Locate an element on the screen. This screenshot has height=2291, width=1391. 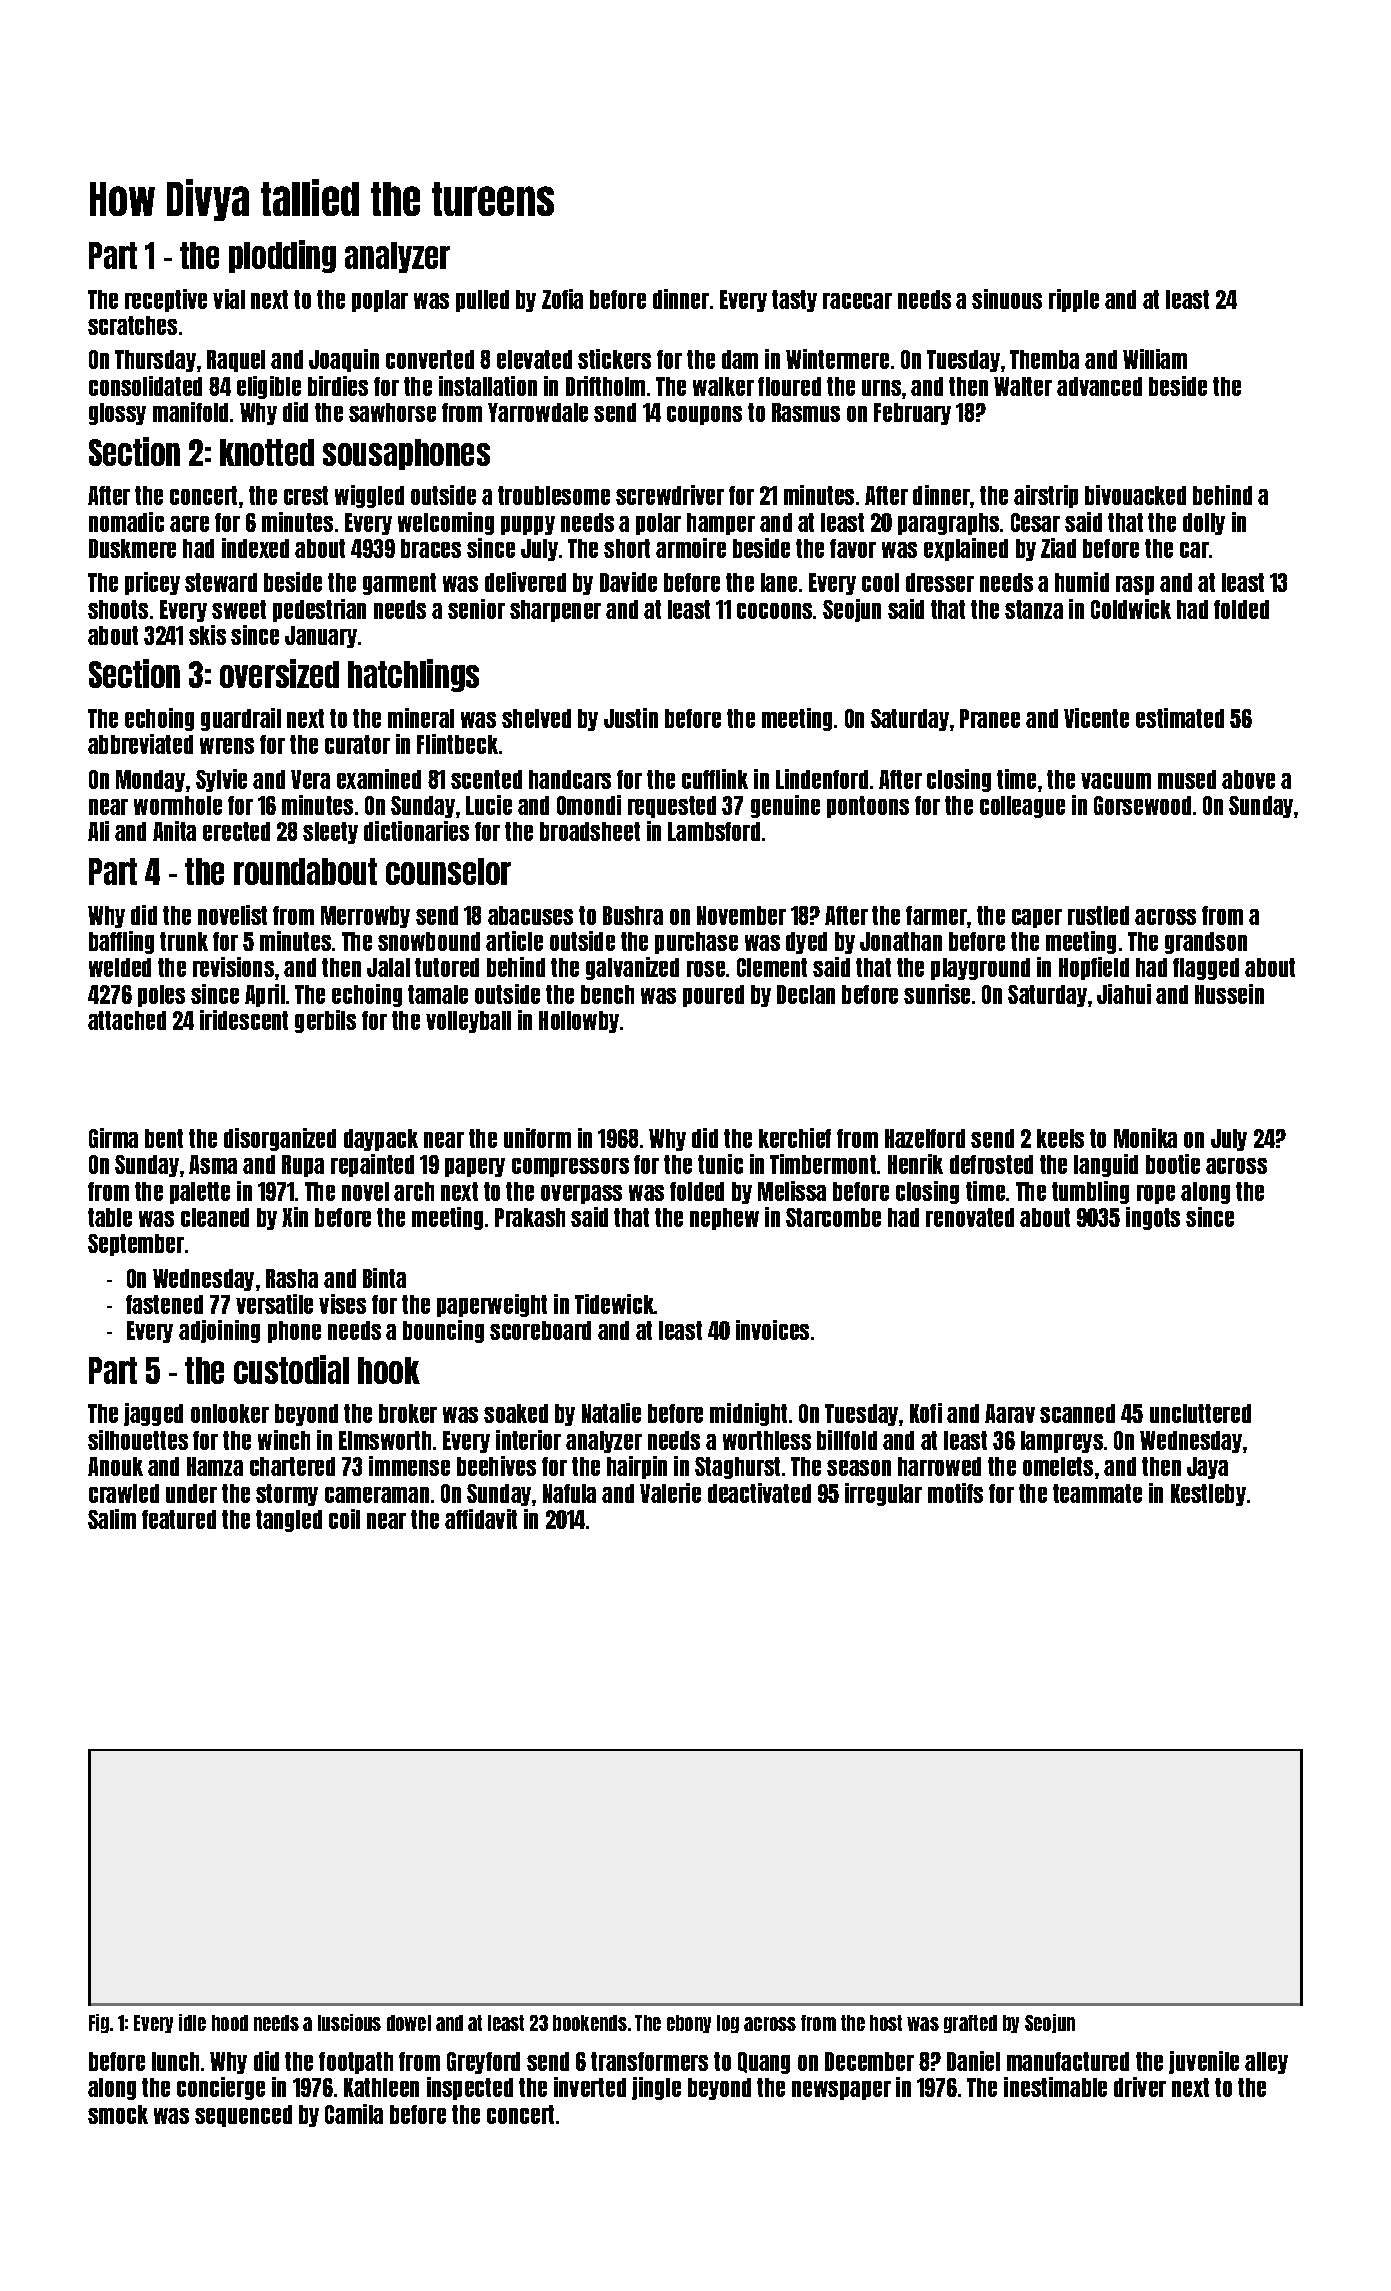
consolidated is located at coordinates (145, 386).
